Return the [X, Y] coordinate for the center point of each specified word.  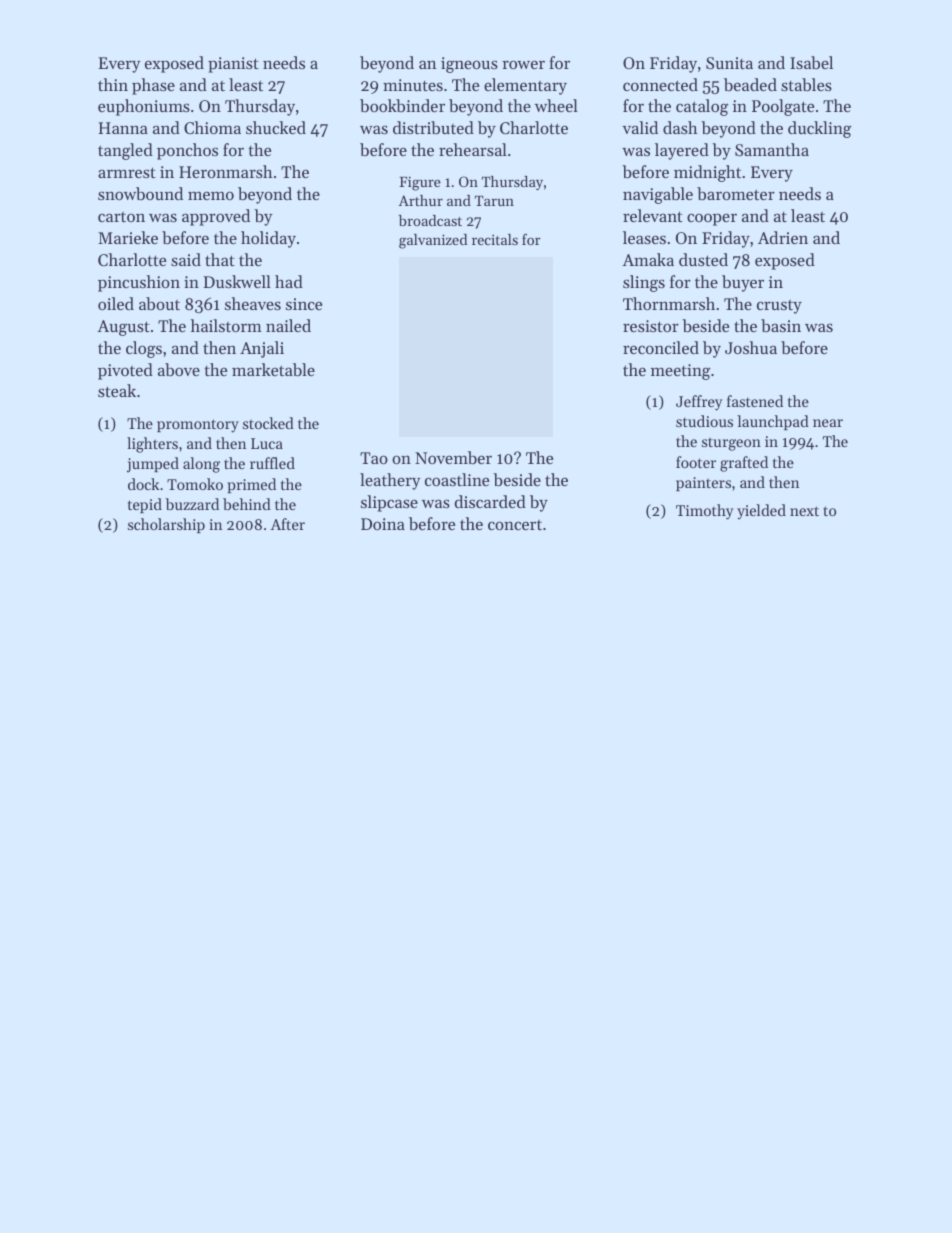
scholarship [166, 525]
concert [515, 525]
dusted [703, 259]
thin [113, 84]
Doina [383, 524]
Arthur [421, 200]
